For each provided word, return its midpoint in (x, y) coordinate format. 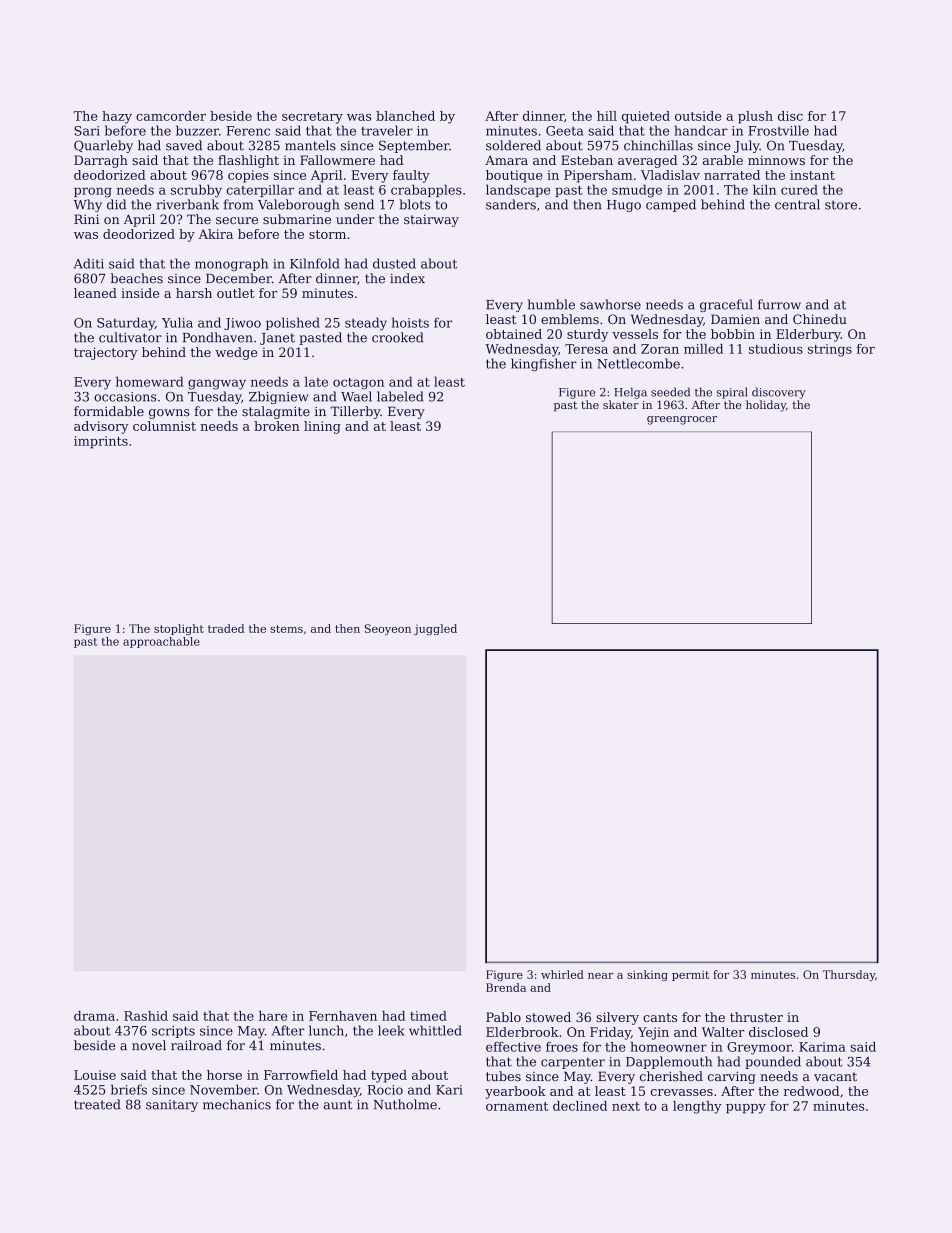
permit (690, 976)
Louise (95, 1075)
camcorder (171, 116)
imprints (101, 442)
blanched (405, 116)
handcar (701, 130)
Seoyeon (388, 629)
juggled (435, 629)
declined (580, 1106)
